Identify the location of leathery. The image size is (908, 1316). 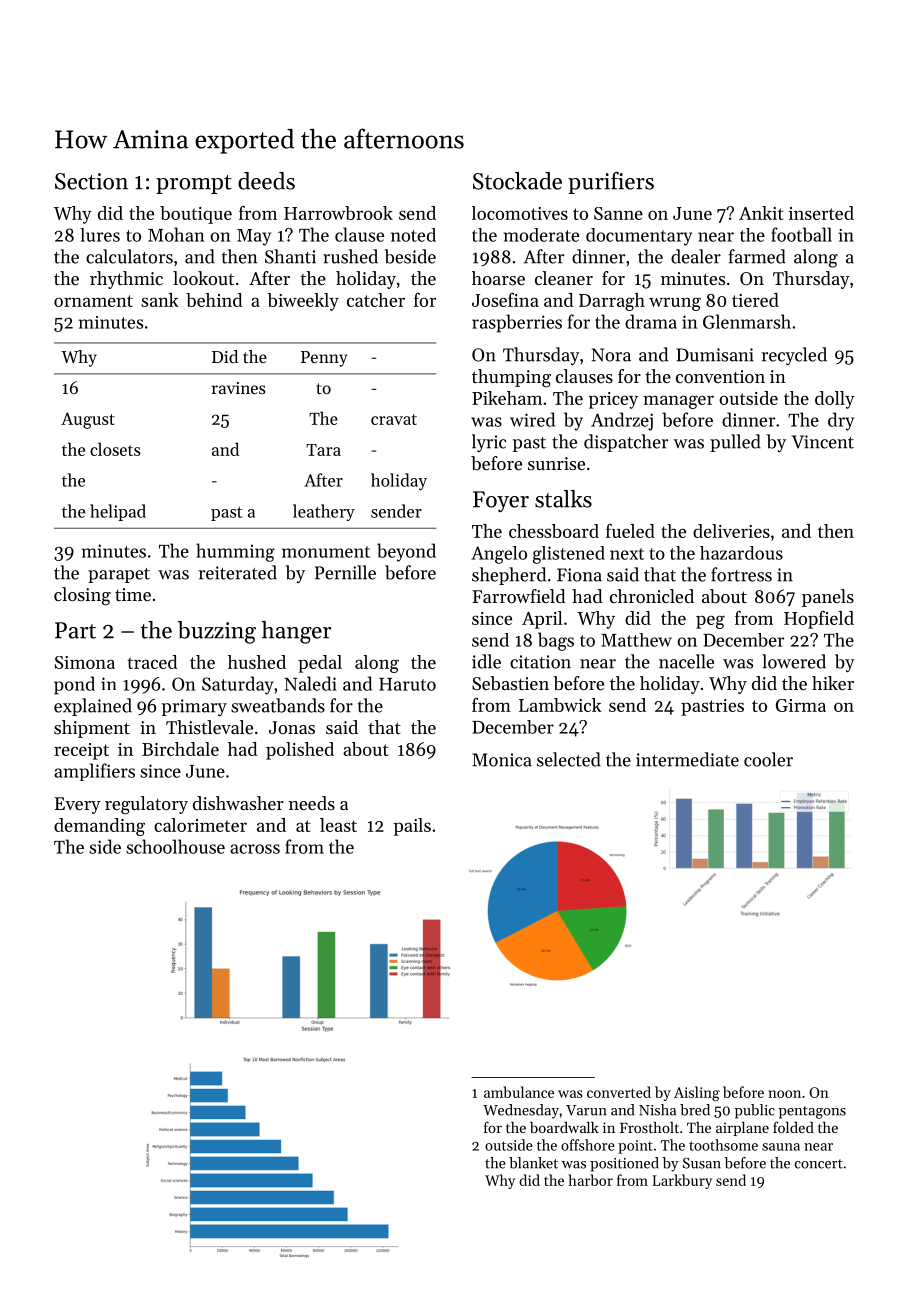
(324, 512).
